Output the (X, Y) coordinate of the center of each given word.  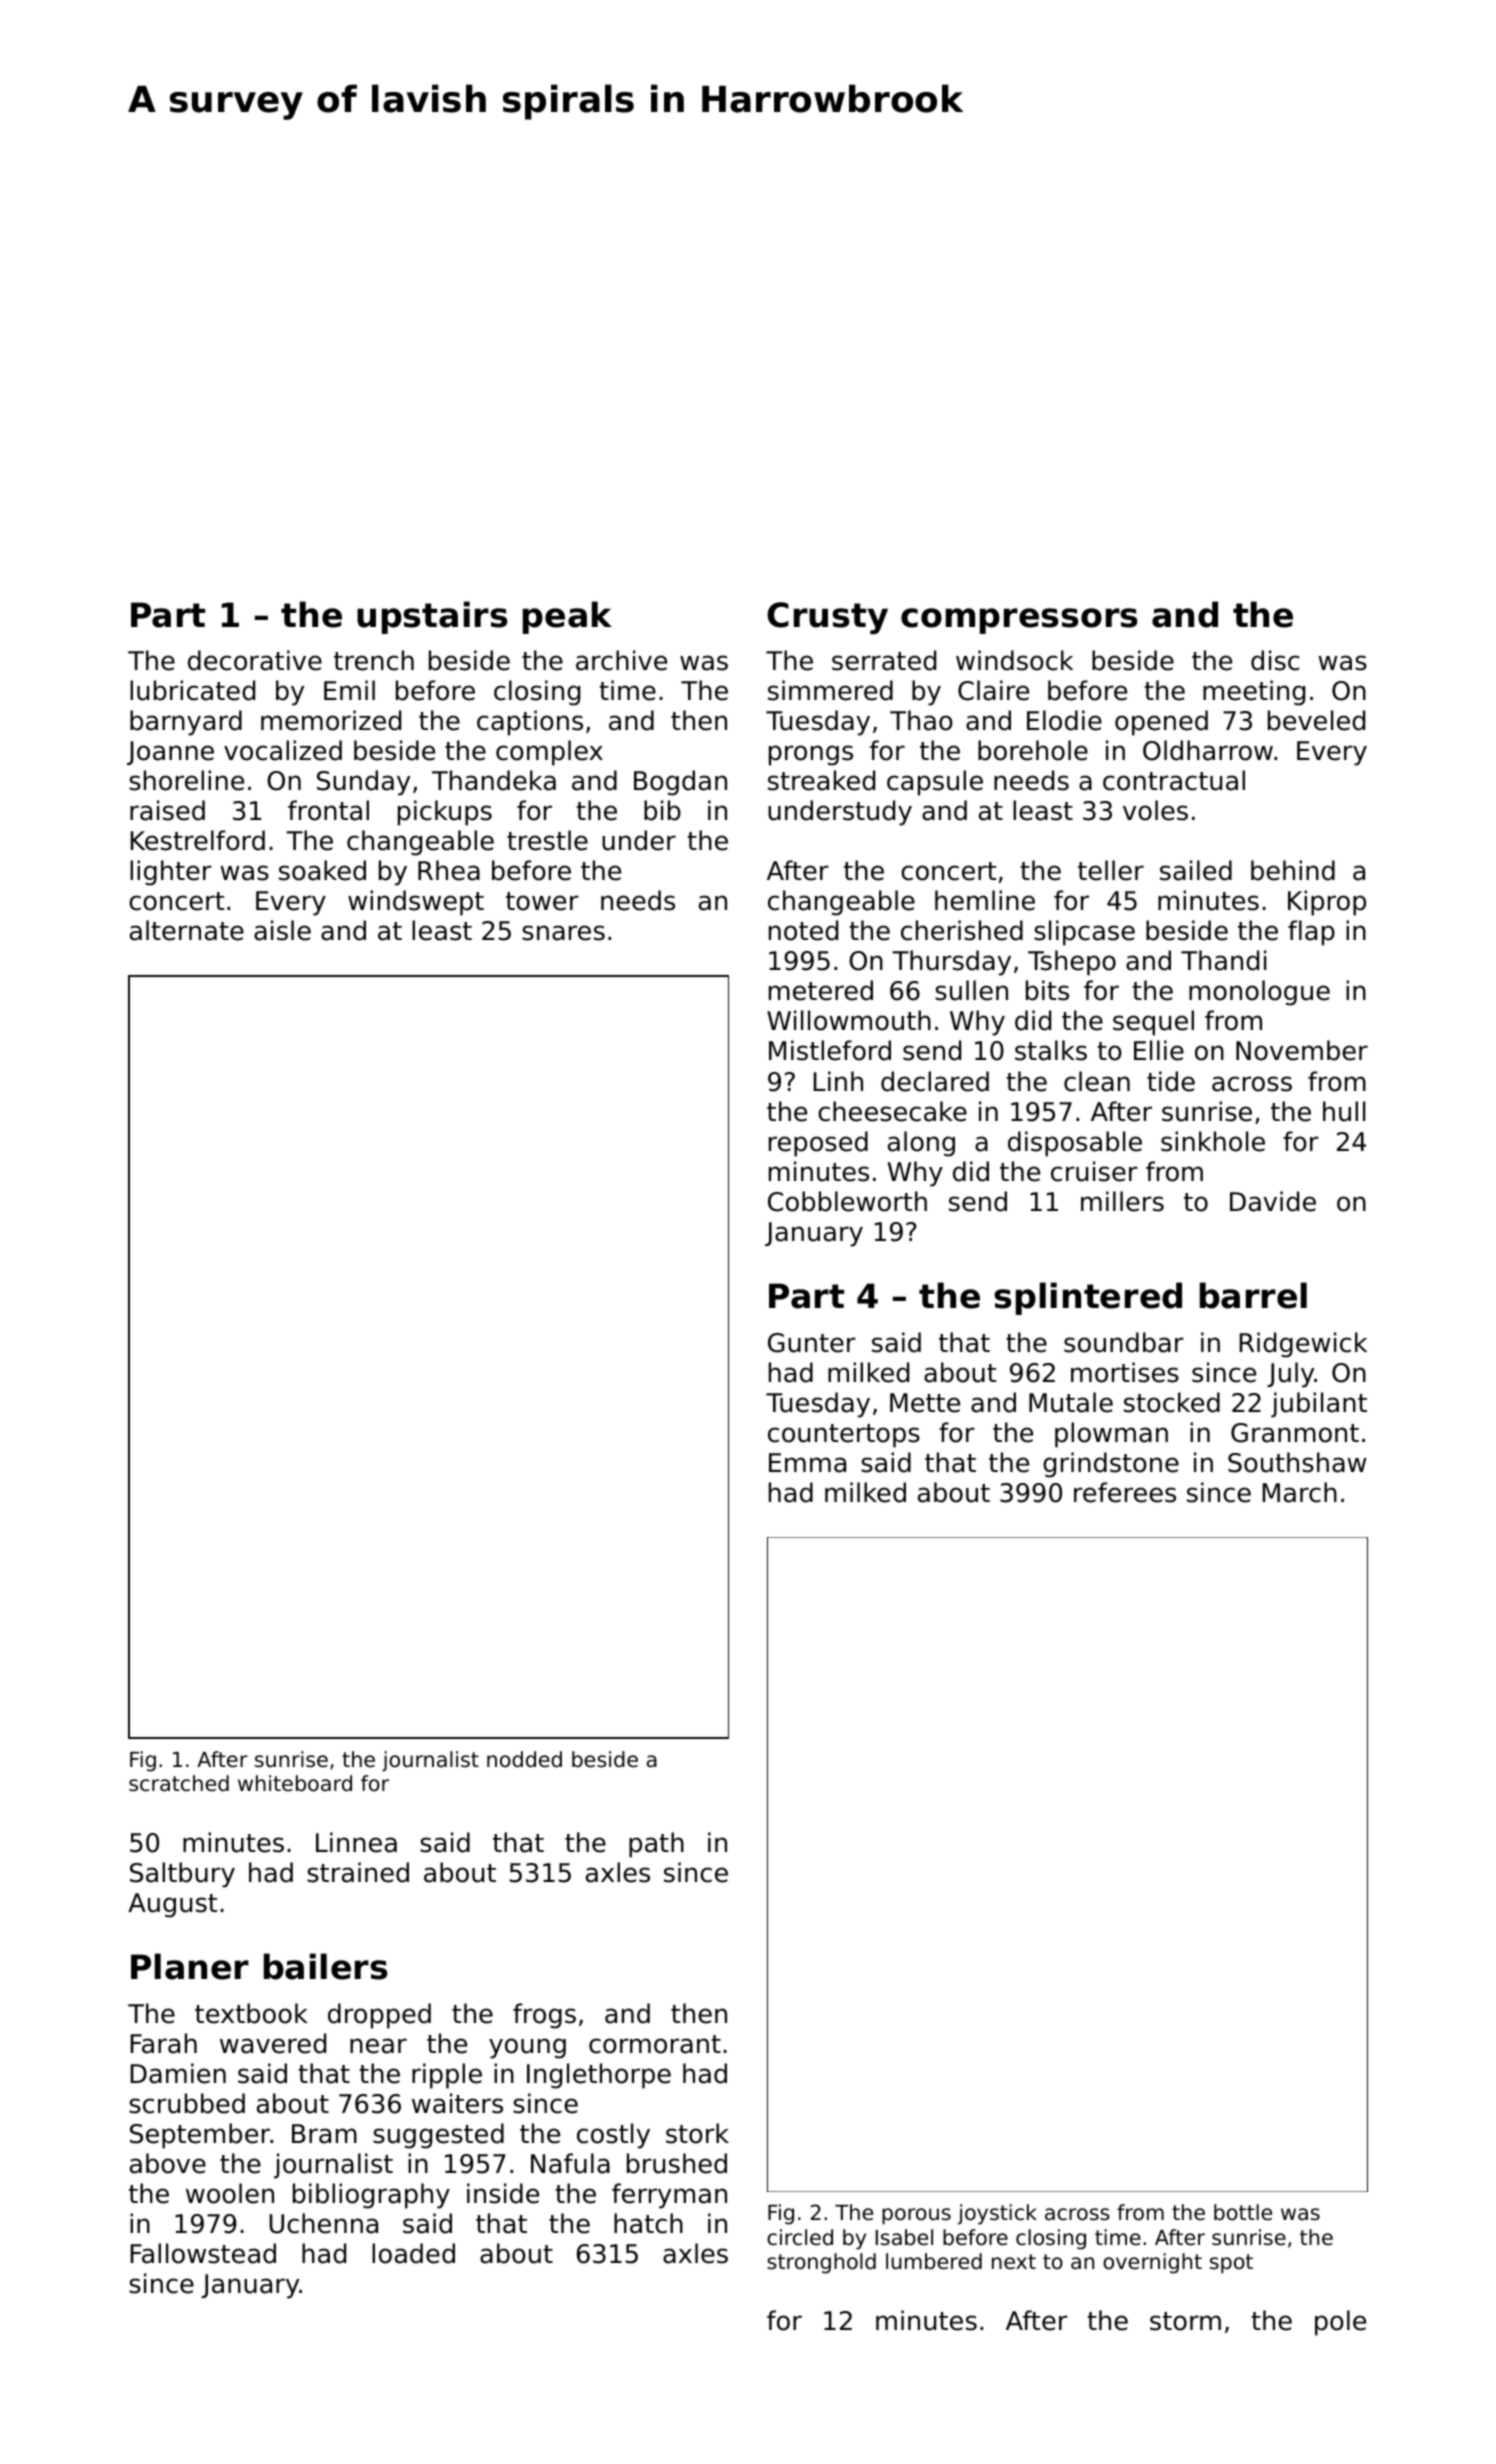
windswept (416, 903)
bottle (1243, 2212)
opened (1161, 723)
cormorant (655, 2044)
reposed (818, 1144)
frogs (544, 2016)
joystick (997, 2214)
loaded (413, 2253)
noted (803, 930)
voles (1155, 810)
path (656, 1845)
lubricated (192, 690)
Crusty (827, 618)
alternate (187, 930)
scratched (179, 1783)
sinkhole (1213, 1141)
